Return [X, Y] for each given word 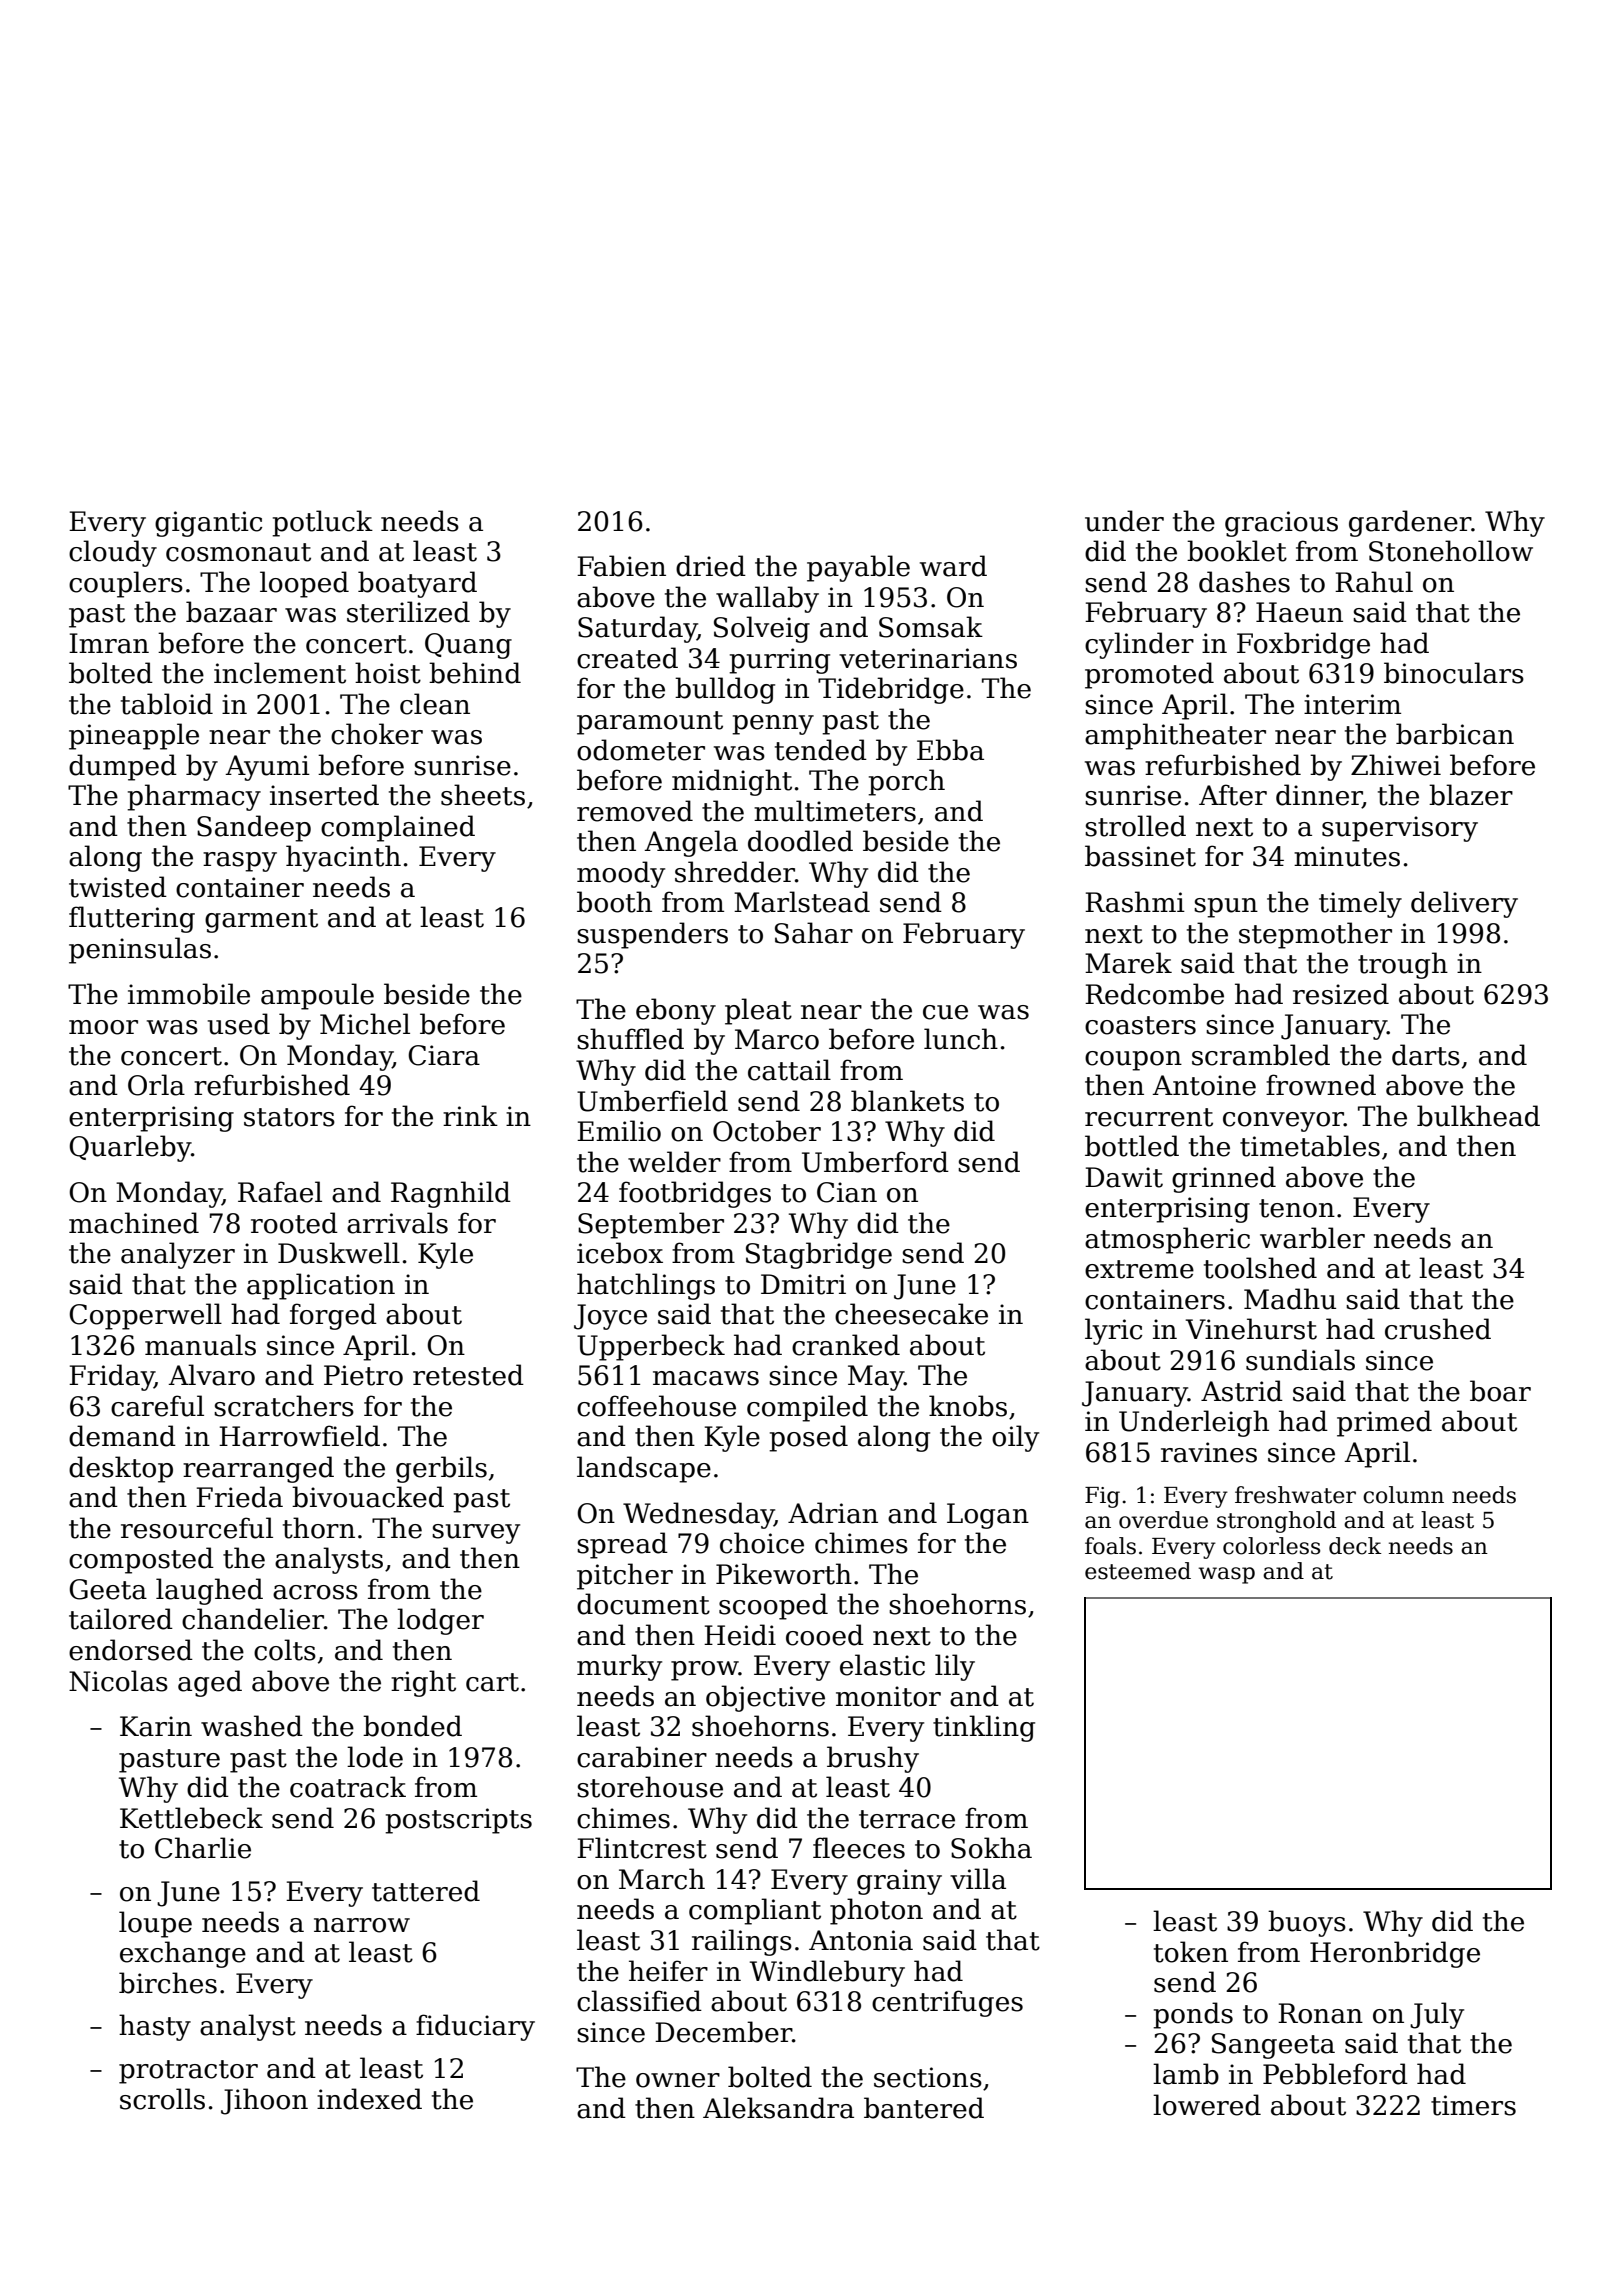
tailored [121, 1619]
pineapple [134, 736]
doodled [800, 841]
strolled [1135, 826]
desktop [121, 1469]
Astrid [1242, 1391]
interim [1352, 704]
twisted [118, 887]
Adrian [833, 1513]
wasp [1227, 1575]
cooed [825, 1635]
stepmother [1315, 935]
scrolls [162, 2099]
